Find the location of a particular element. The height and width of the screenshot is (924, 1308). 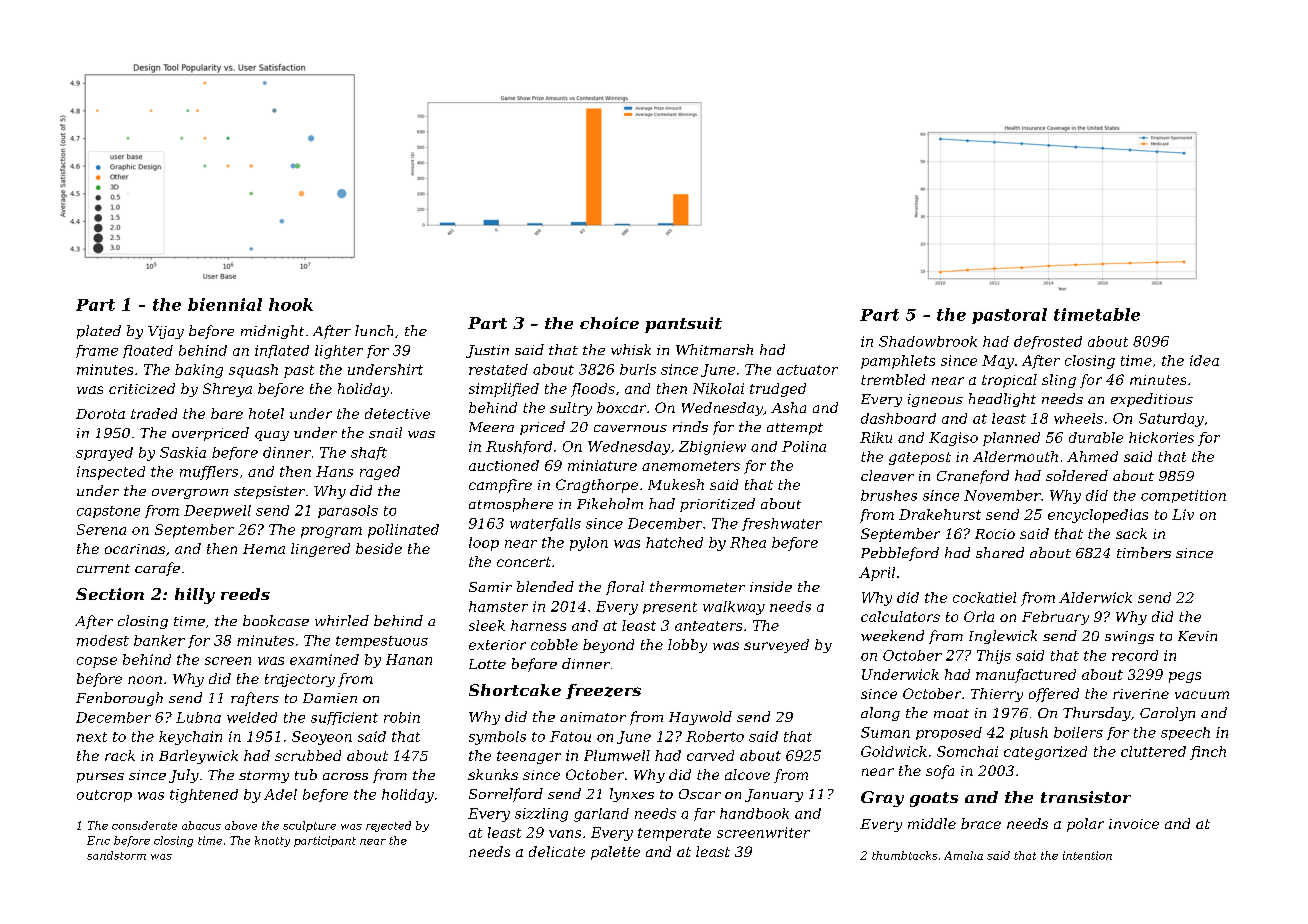

hickories is located at coordinates (1161, 437).
